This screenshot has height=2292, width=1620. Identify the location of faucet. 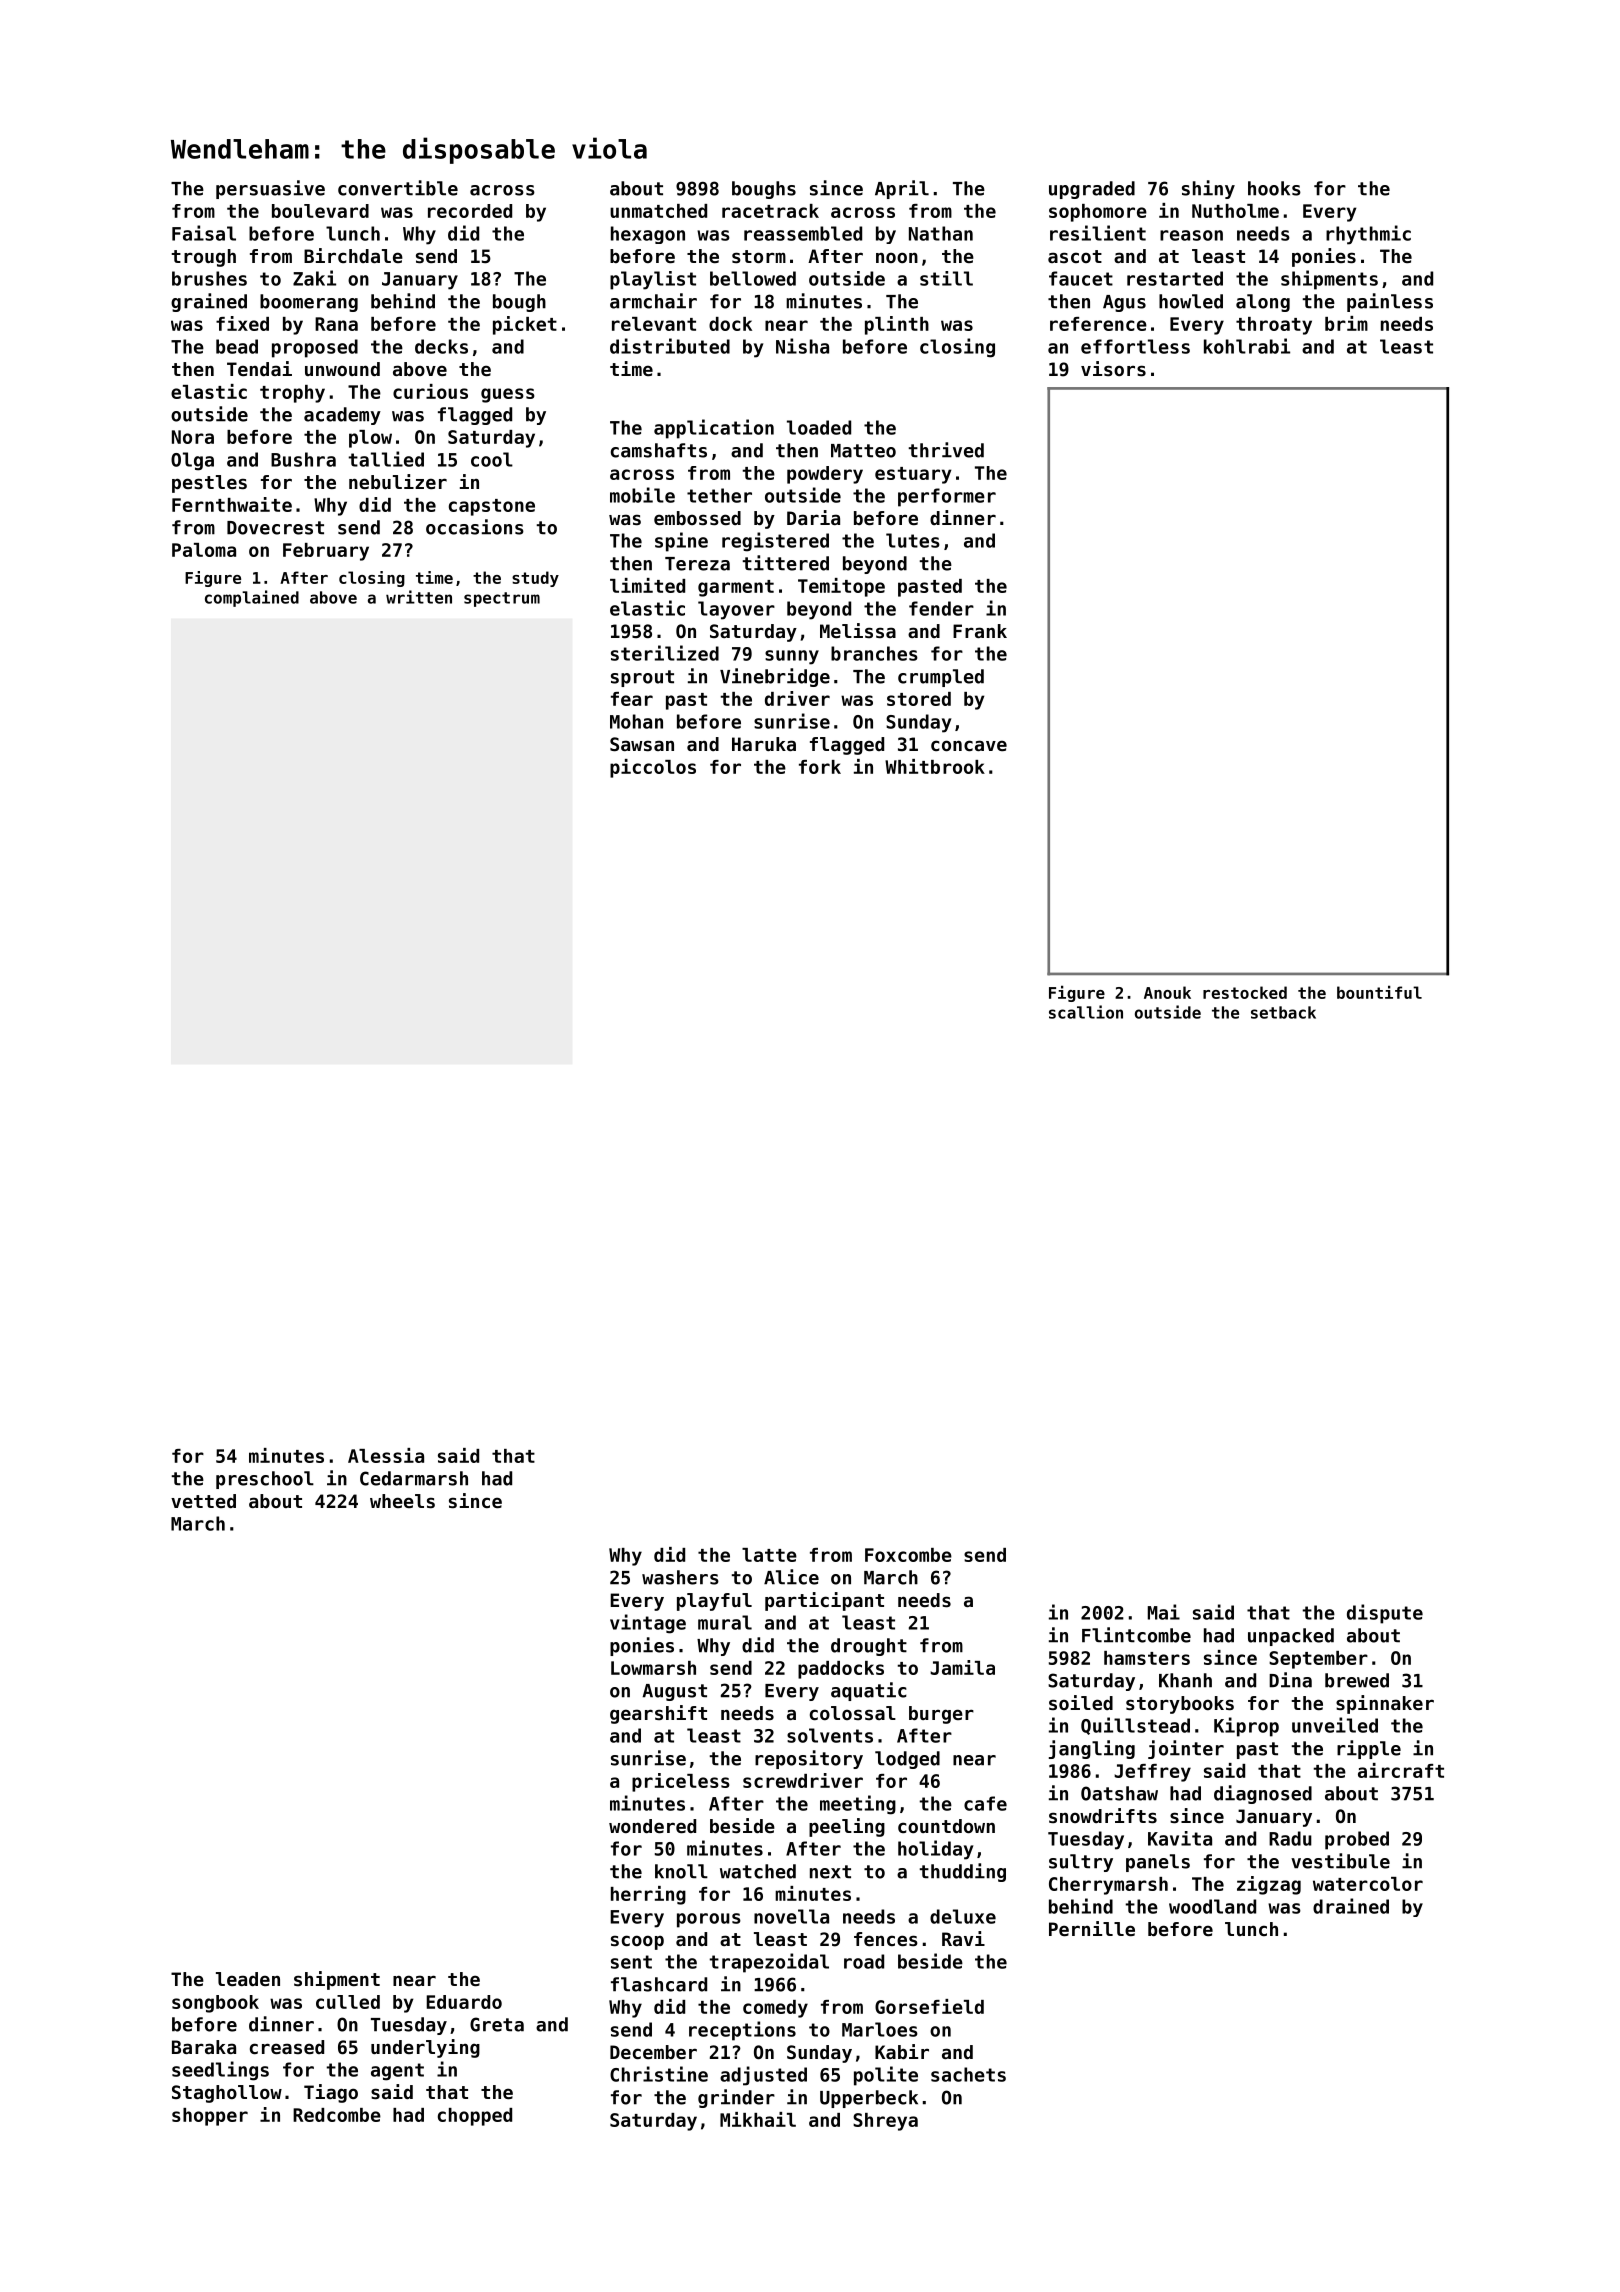
(1081, 278).
